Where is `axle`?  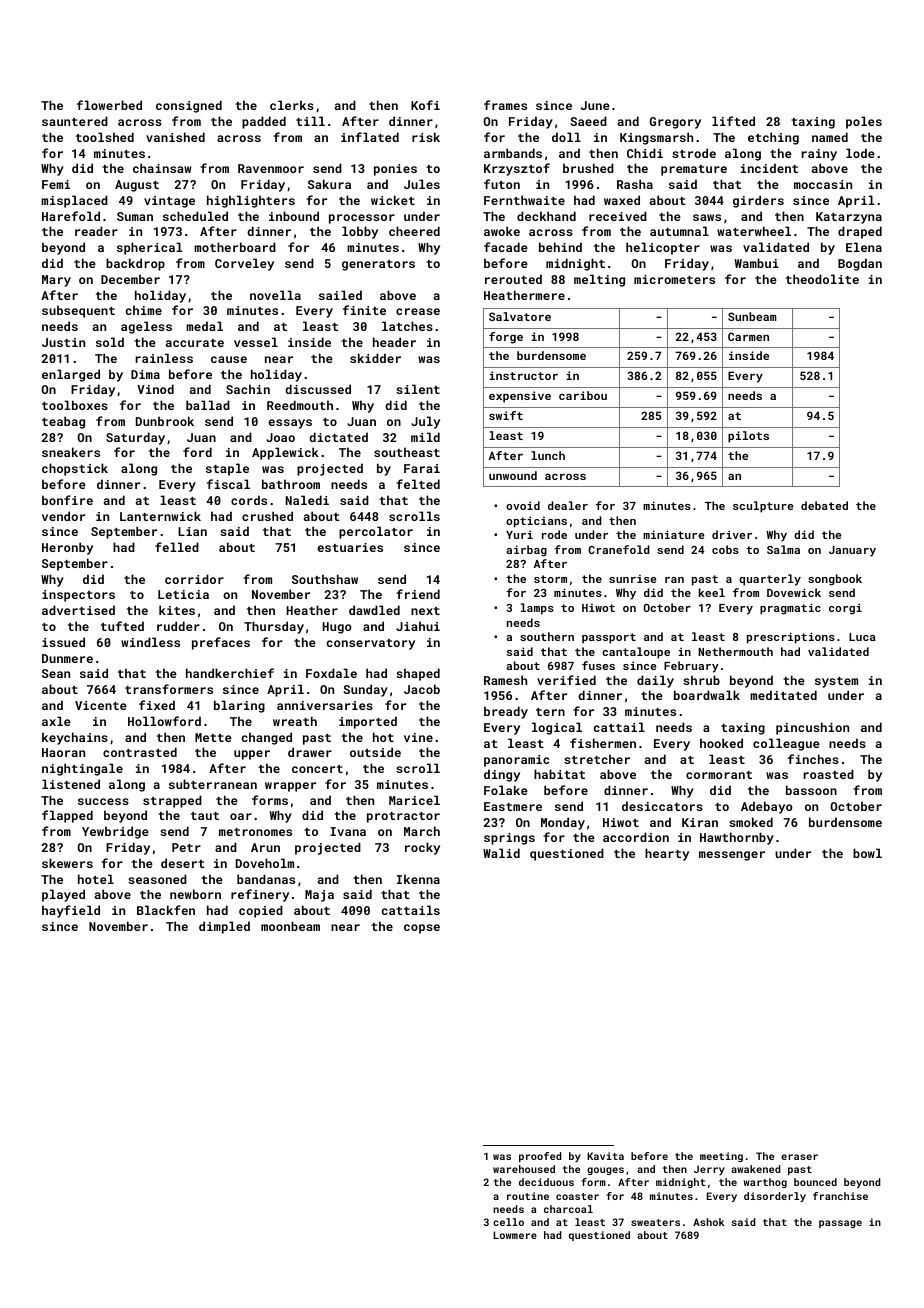
axle is located at coordinates (56, 721).
